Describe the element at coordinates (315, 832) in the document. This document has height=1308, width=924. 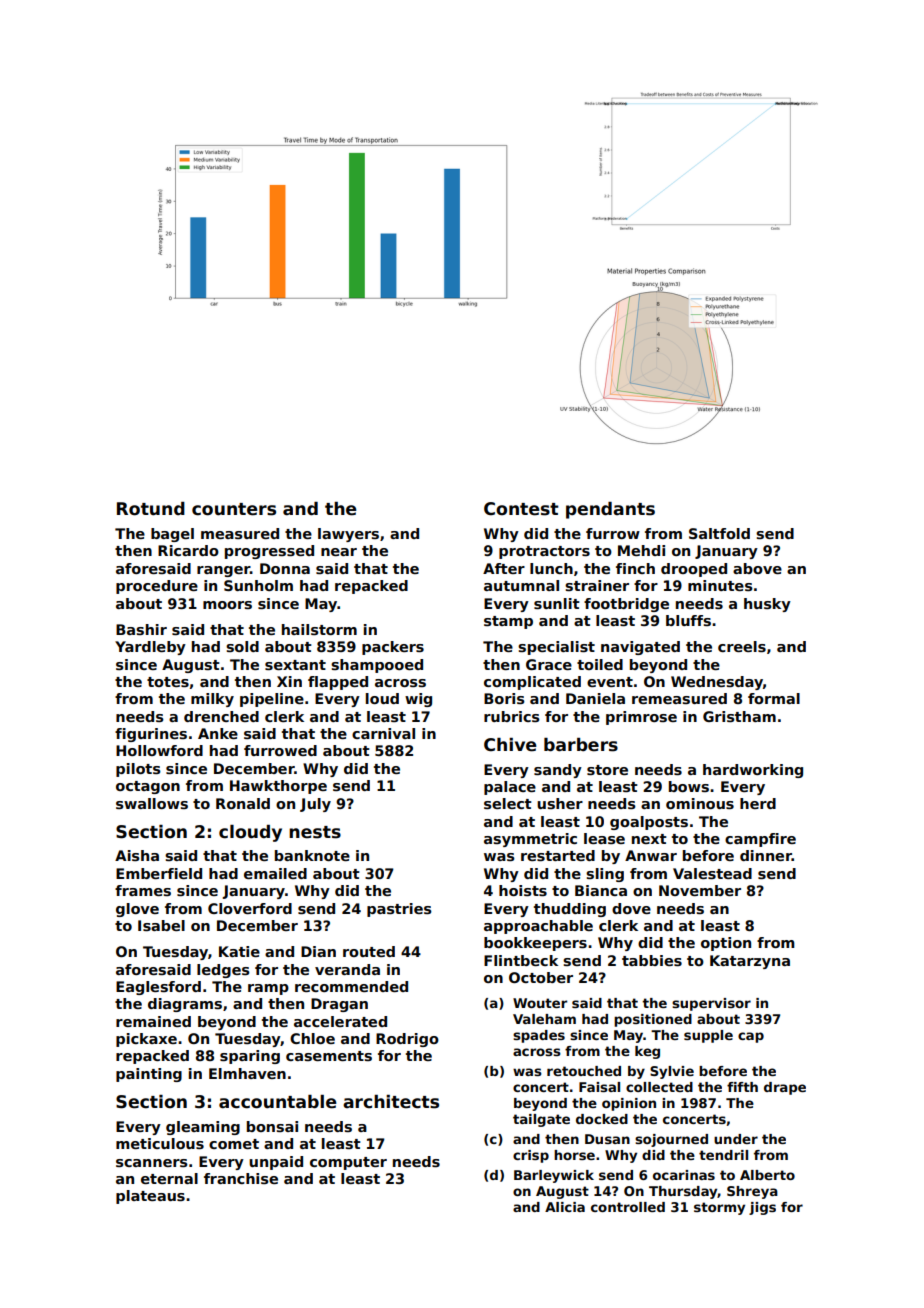
I see `nests` at that location.
